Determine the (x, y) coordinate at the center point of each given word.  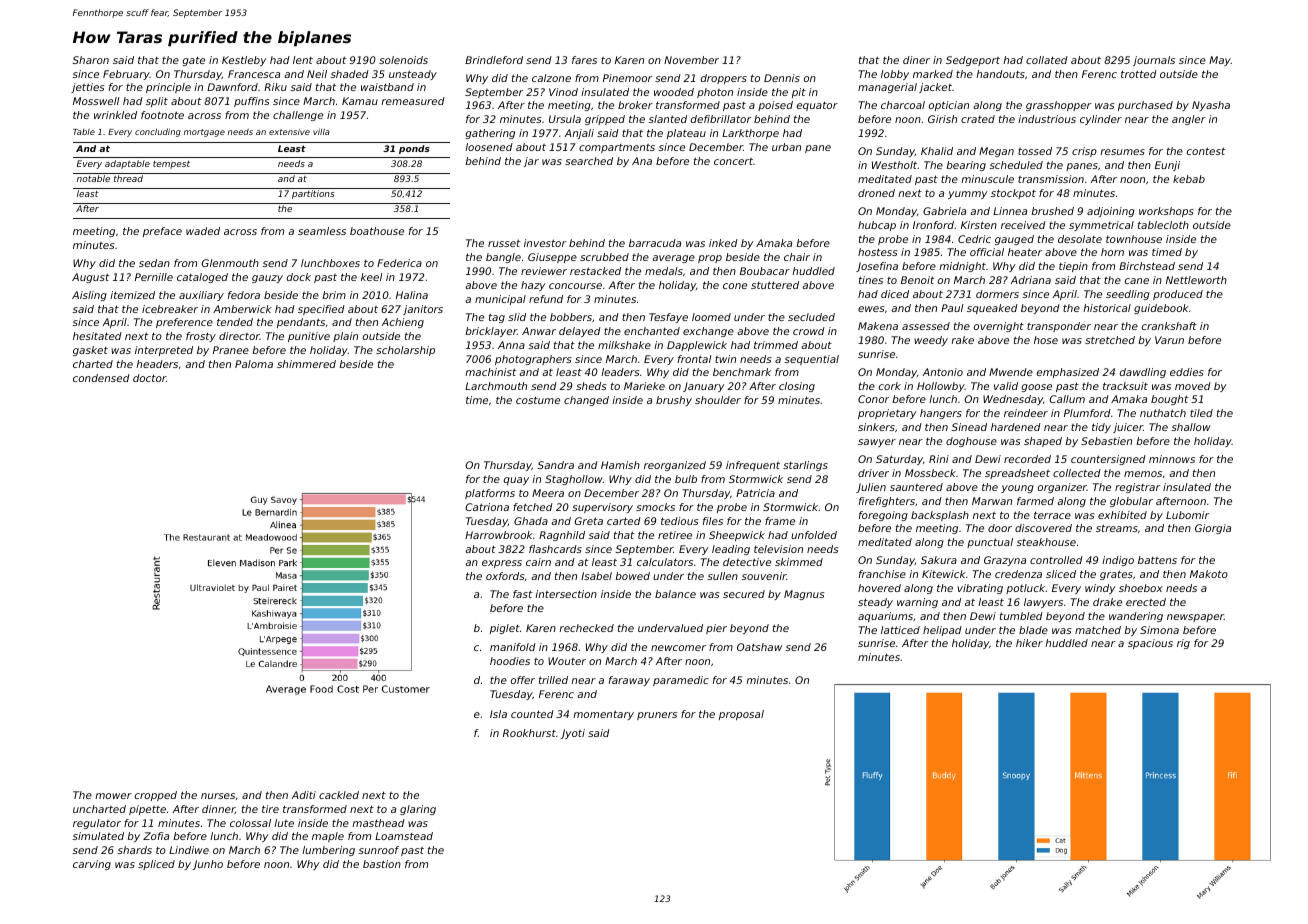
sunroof (378, 850)
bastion (382, 864)
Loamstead (404, 836)
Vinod (563, 92)
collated (1047, 60)
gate (193, 61)
